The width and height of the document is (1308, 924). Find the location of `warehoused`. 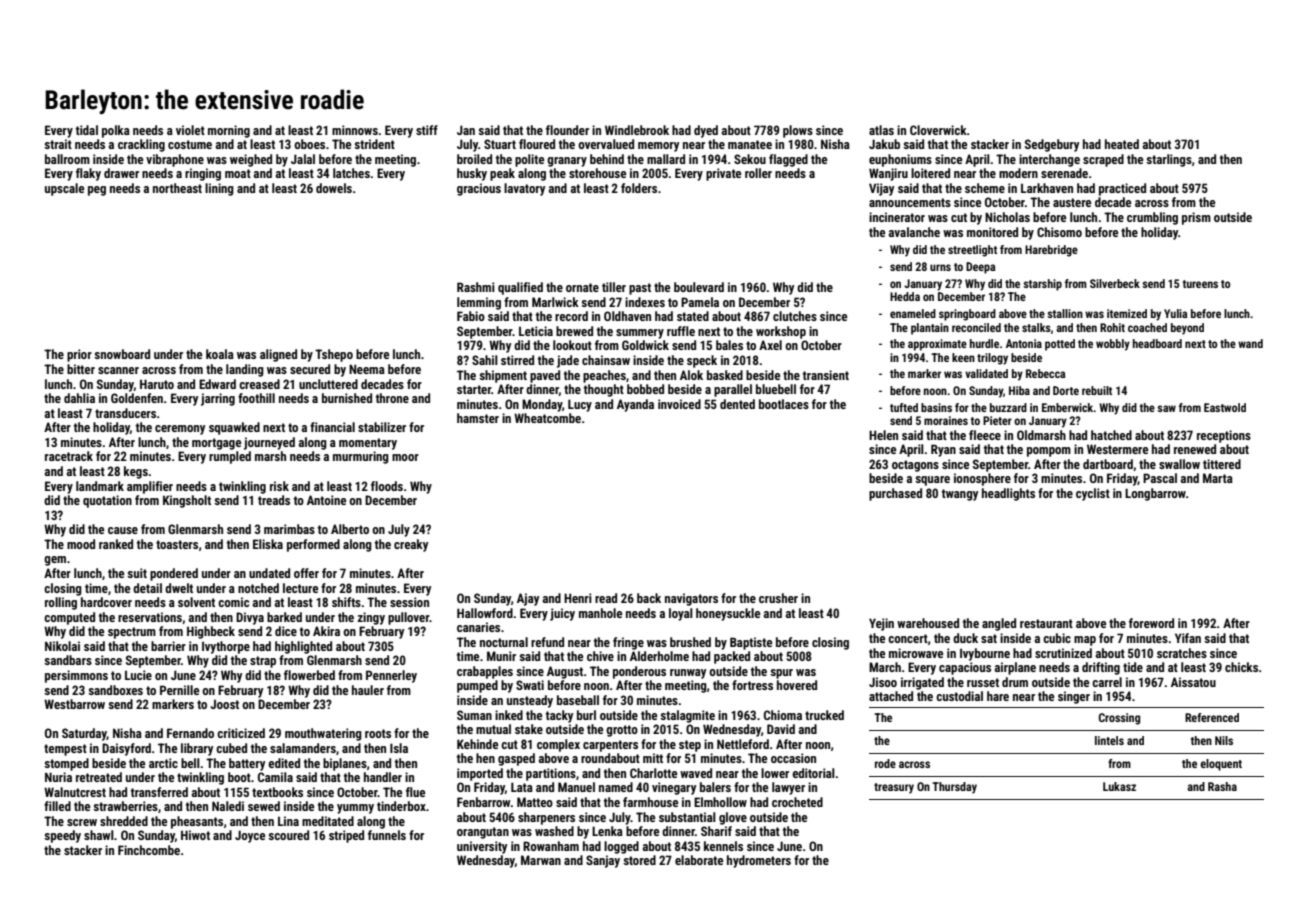

warehoused is located at coordinates (928, 623).
